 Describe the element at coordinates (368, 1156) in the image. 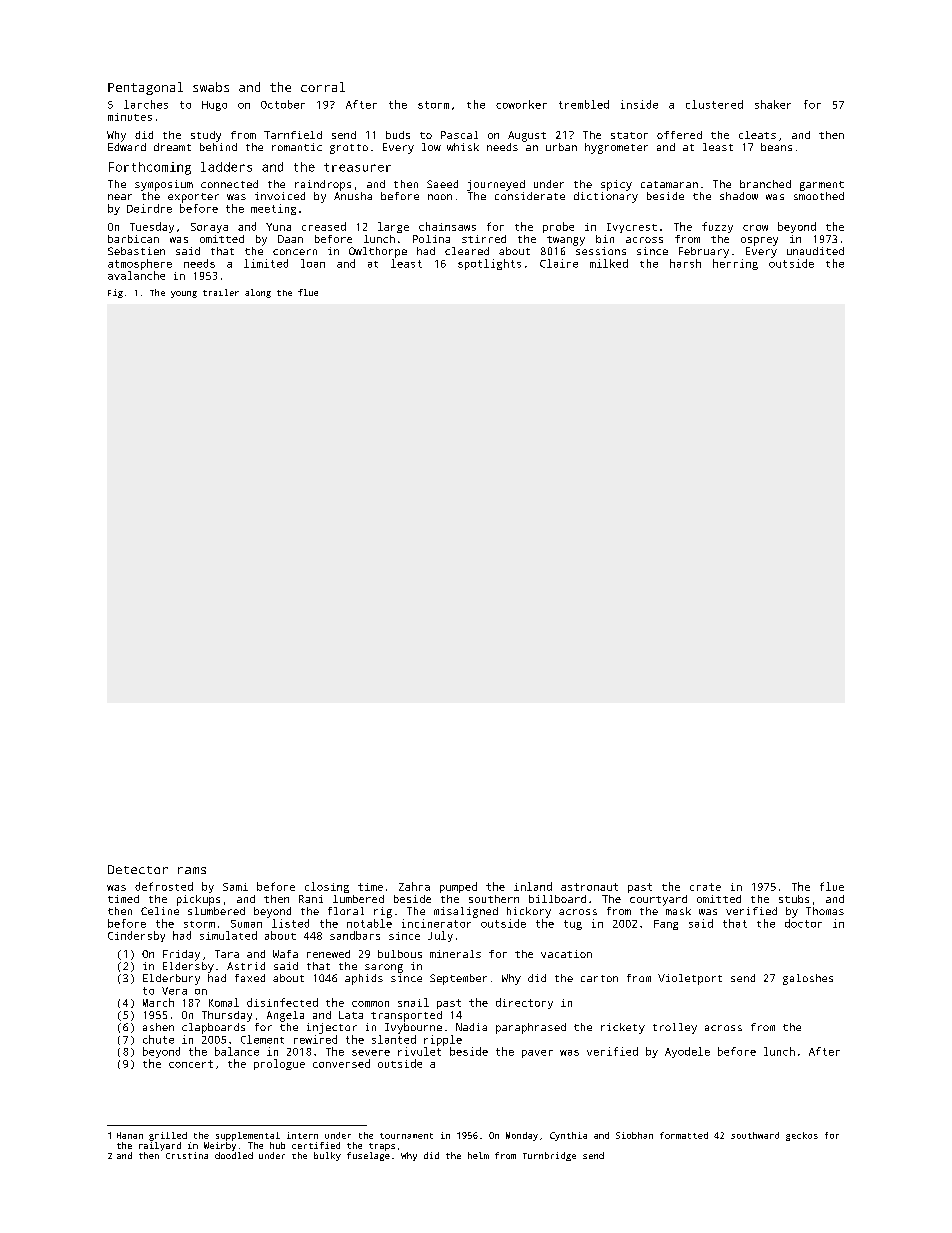

I see `fuselage` at that location.
